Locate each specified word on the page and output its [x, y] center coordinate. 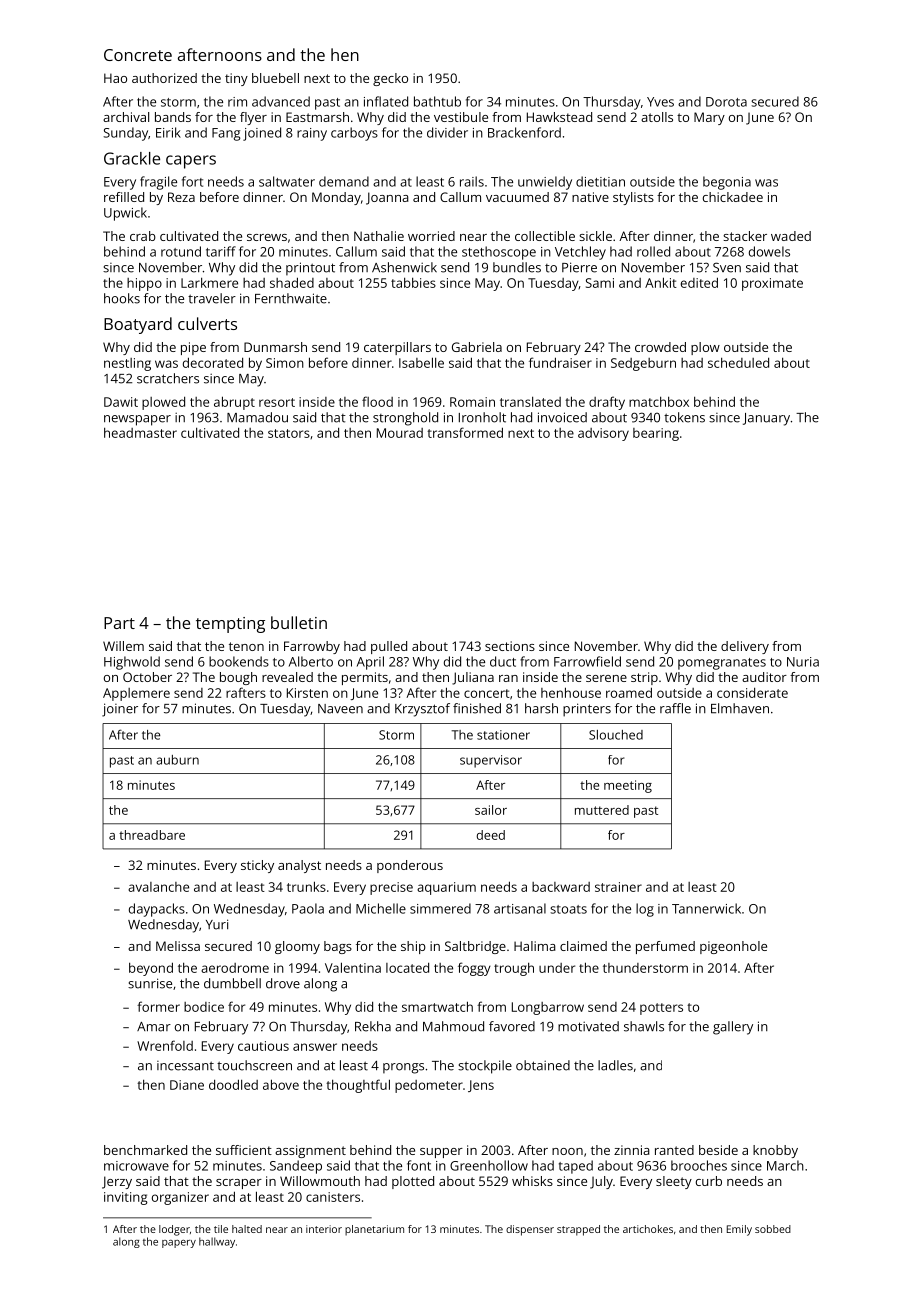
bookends [239, 661]
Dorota [726, 102]
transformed [465, 432]
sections [510, 646]
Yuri [217, 924]
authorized [164, 78]
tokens [684, 417]
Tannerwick [706, 908]
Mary [709, 118]
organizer [180, 1198]
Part [119, 623]
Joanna [387, 198]
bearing [656, 434]
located [407, 967]
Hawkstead [559, 117]
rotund [181, 251]
